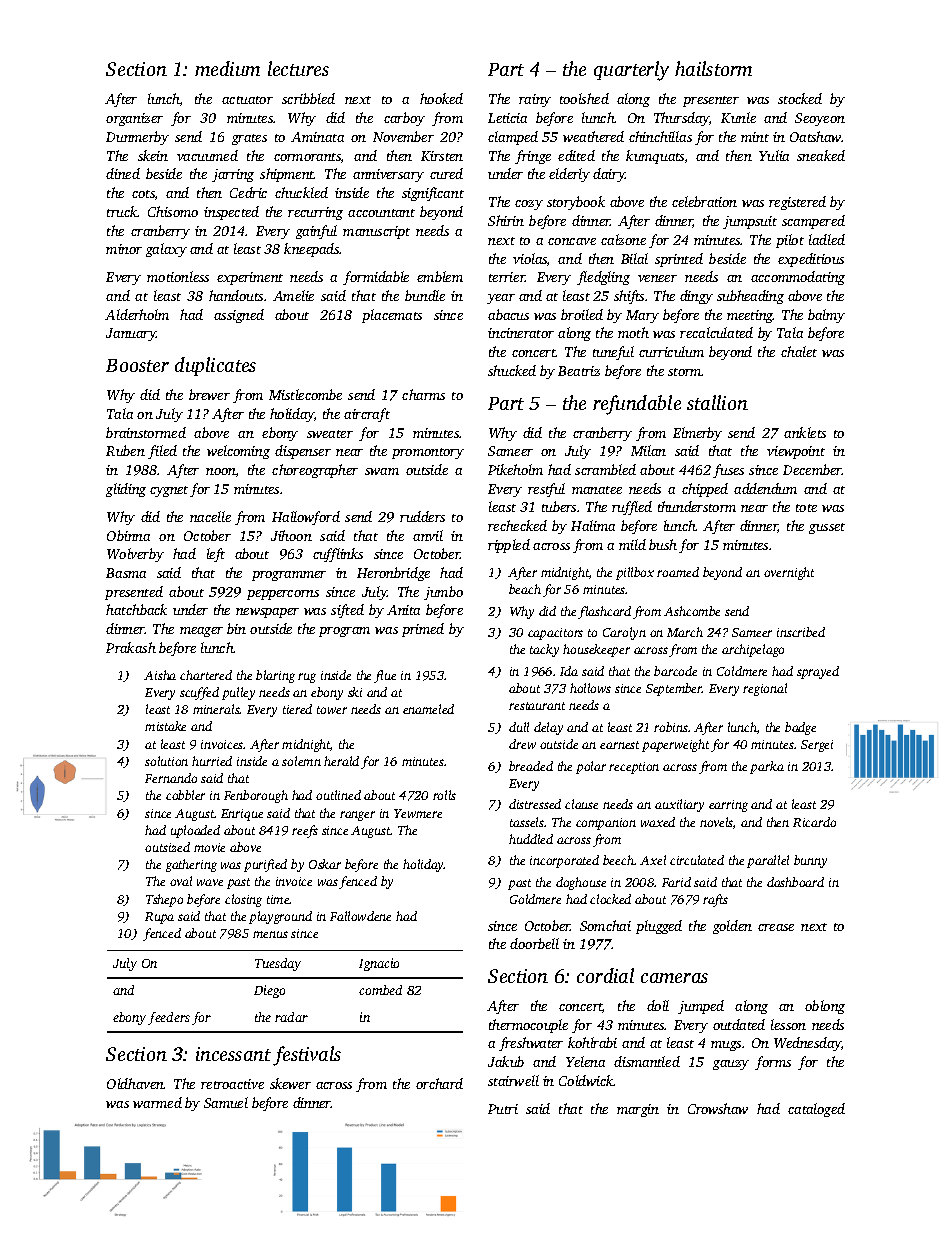 This document has width=952, height=1233. Describe the element at coordinates (765, 488) in the document. I see `addendum` at that location.
